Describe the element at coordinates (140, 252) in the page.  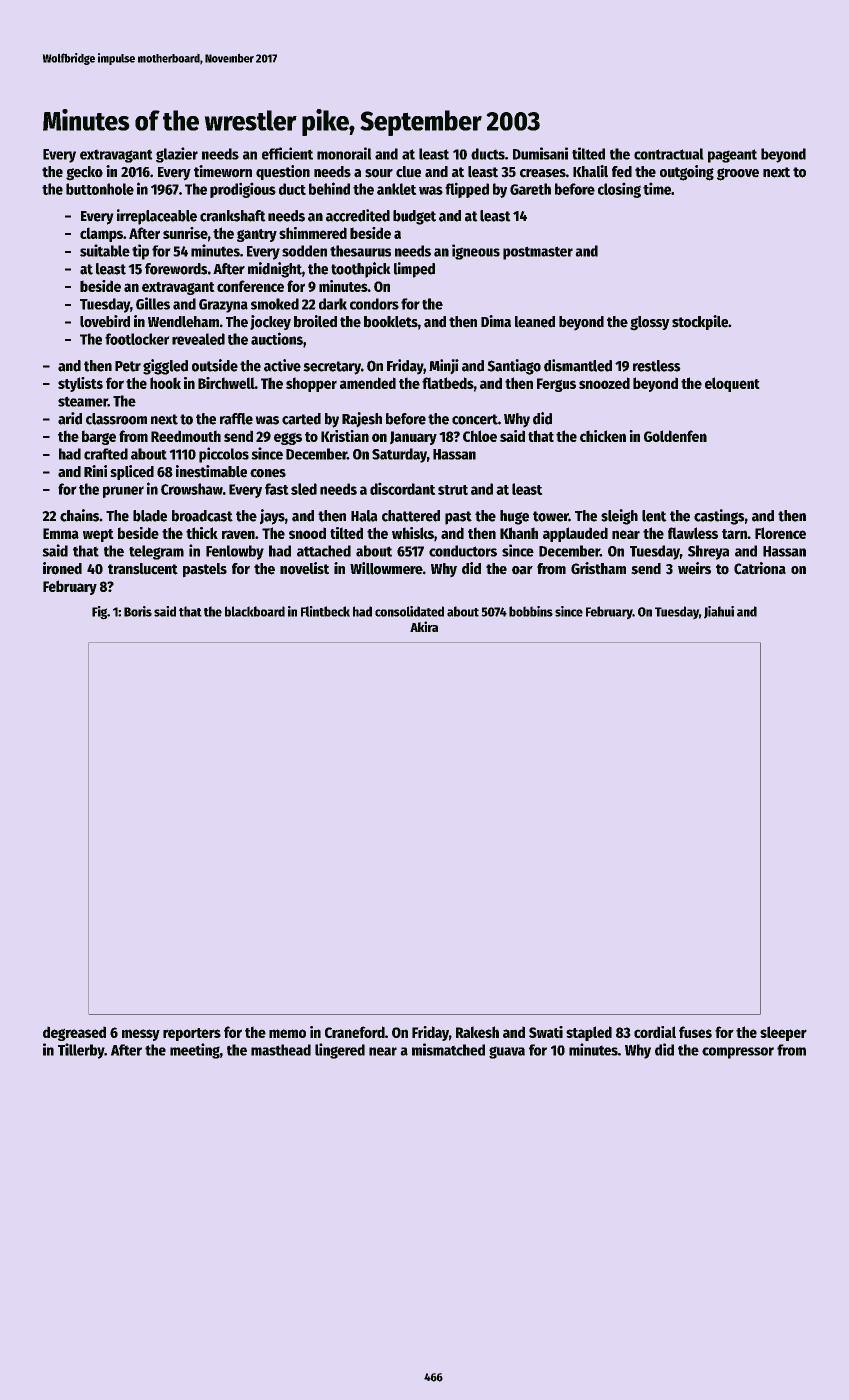
I see `tip` at that location.
